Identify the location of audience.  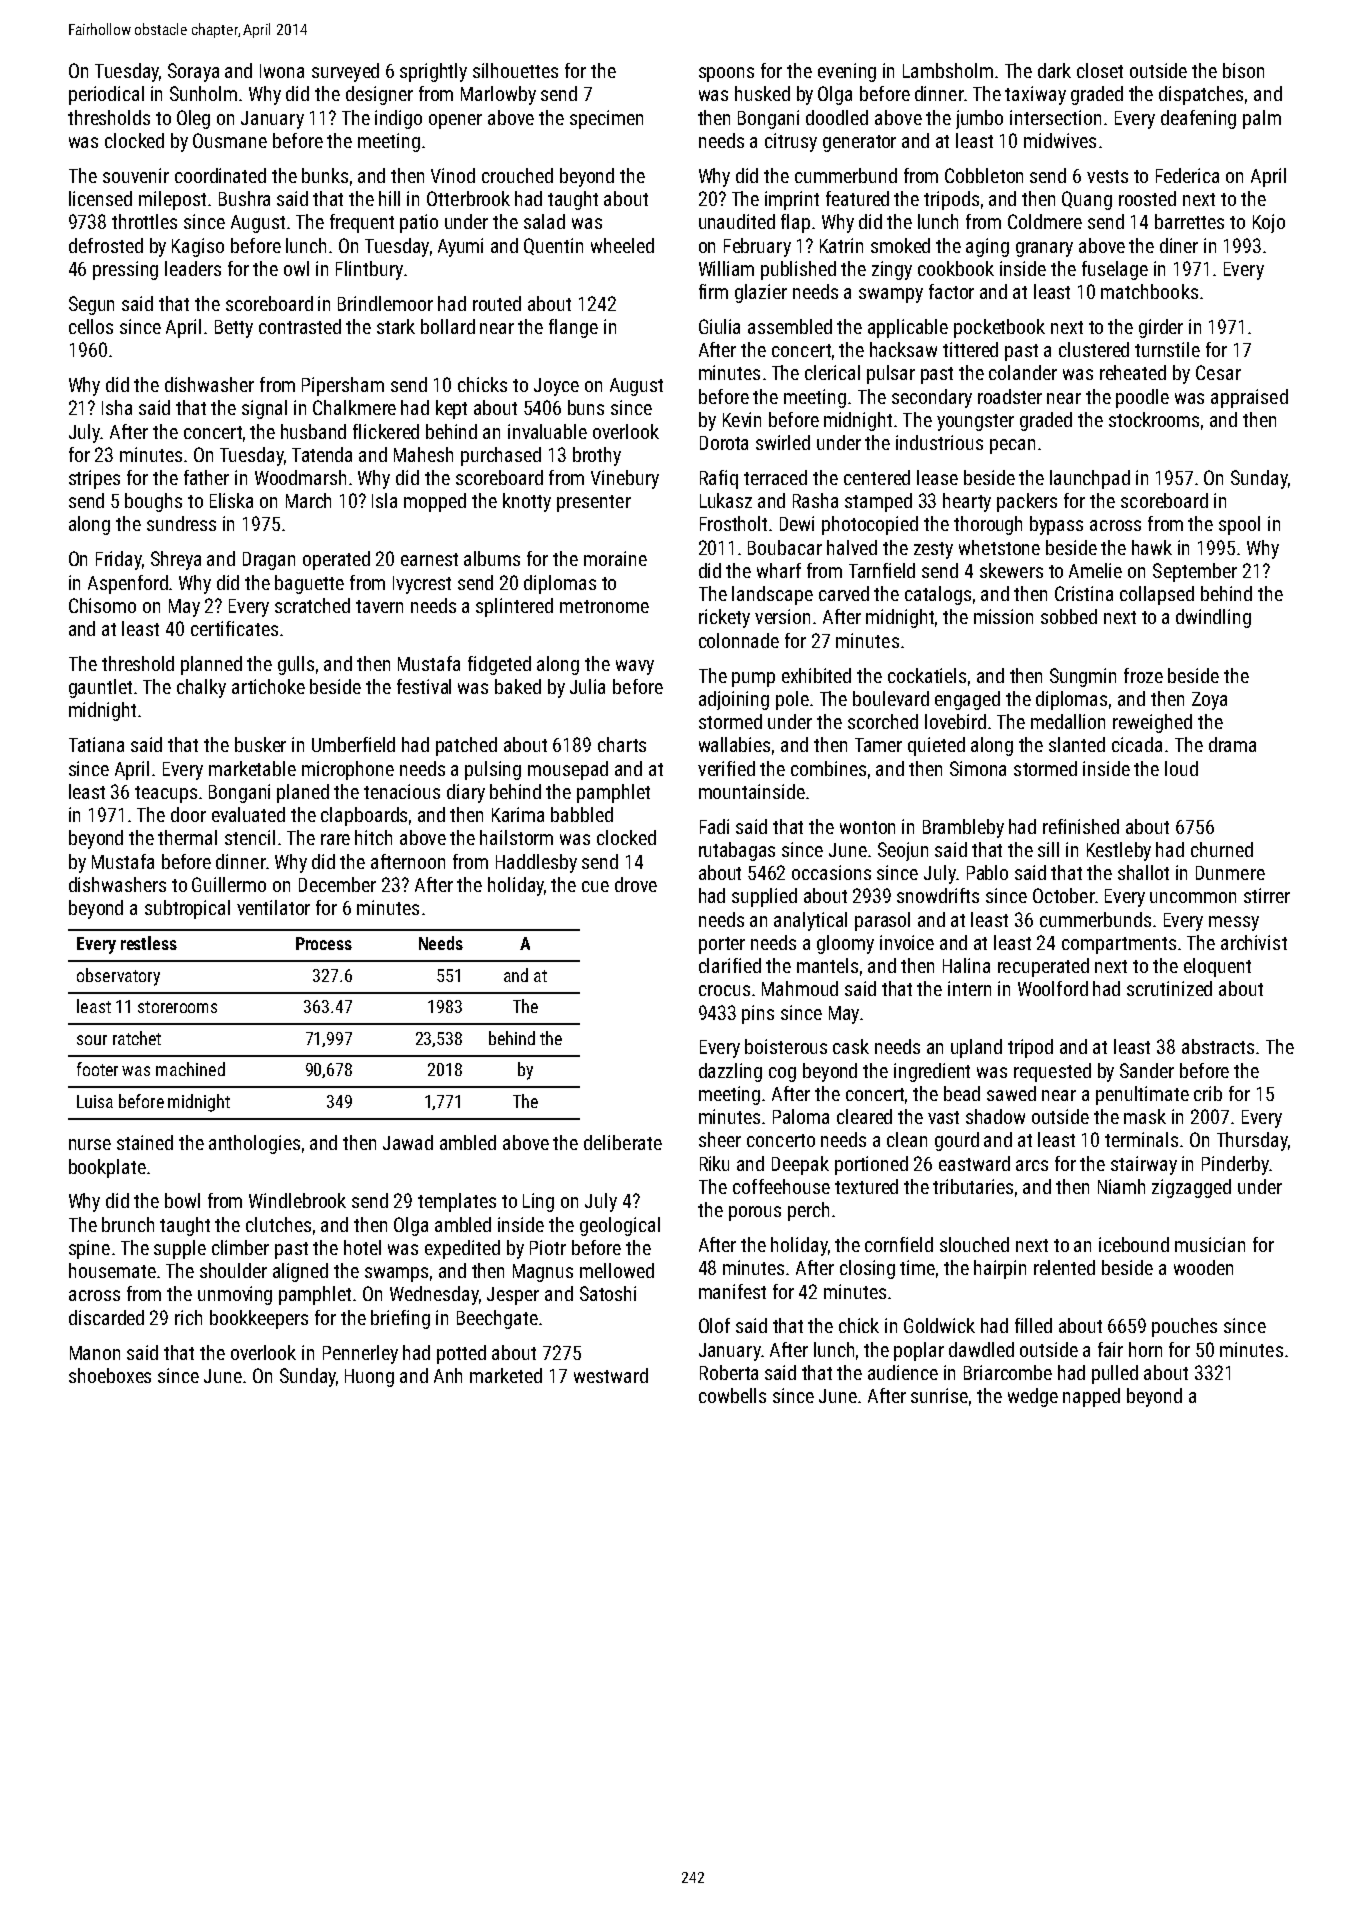
(903, 1372).
